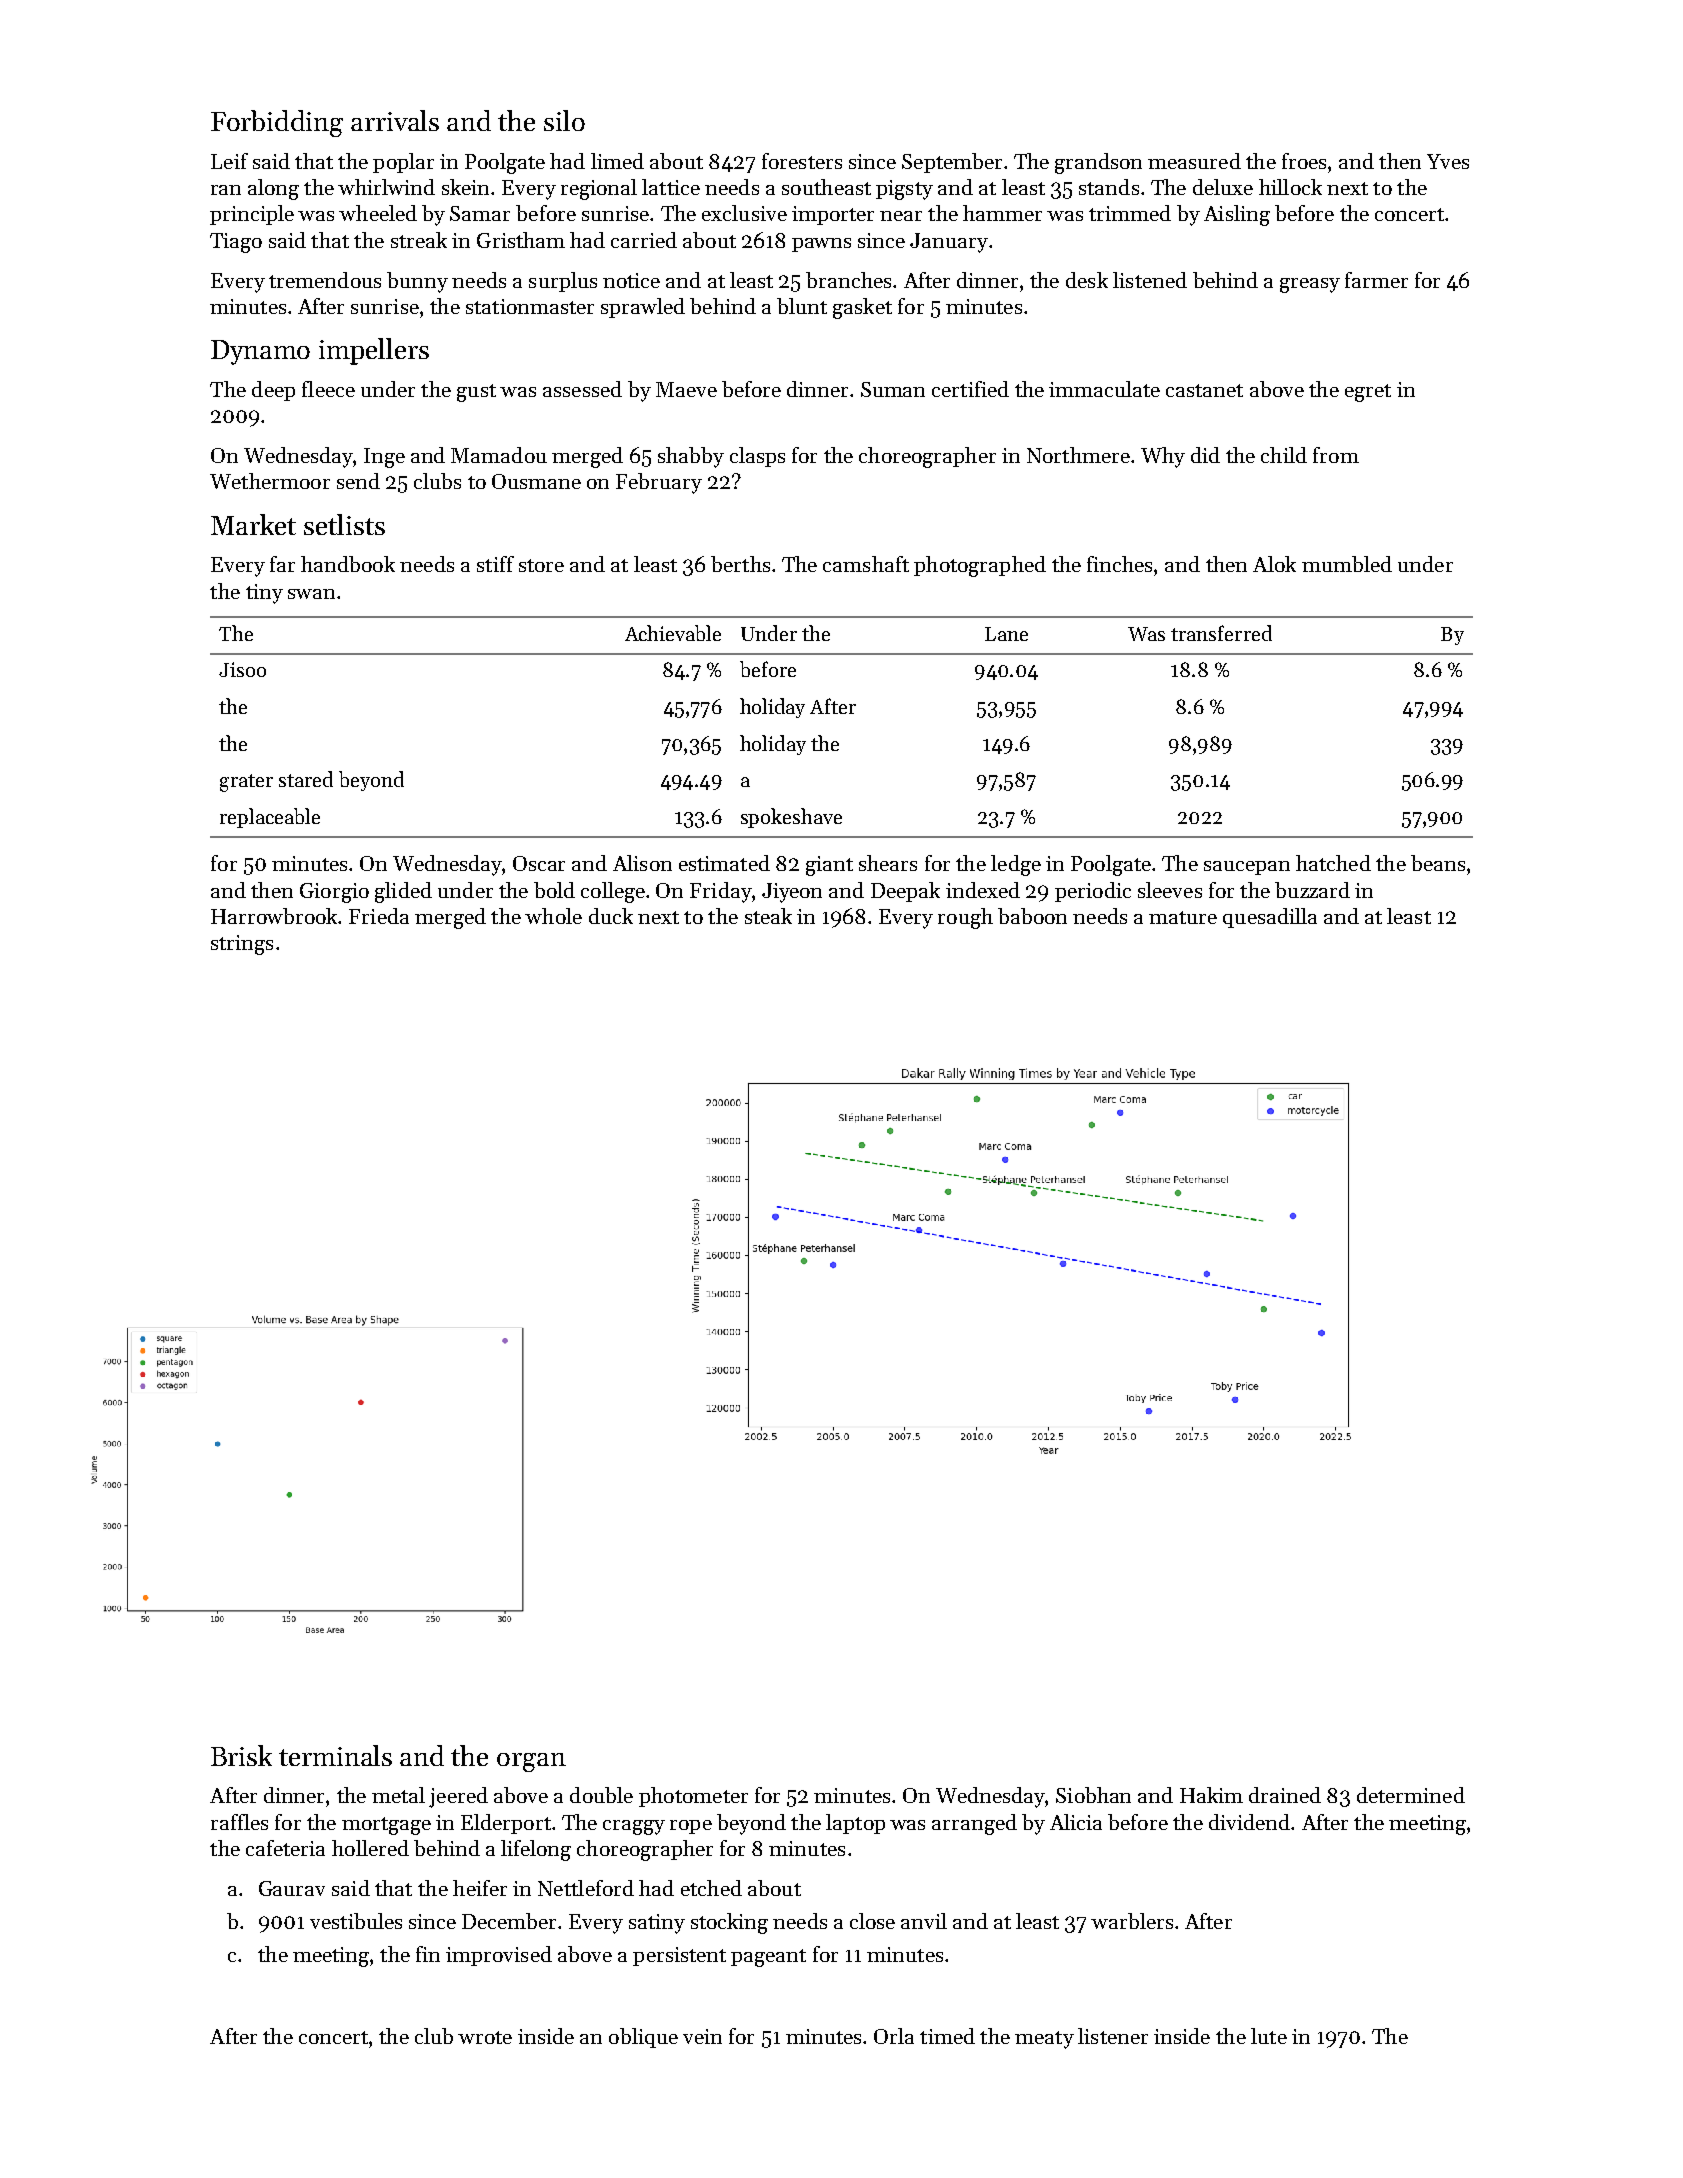 The image size is (1683, 2178). What do you see at coordinates (246, 783) in the screenshot?
I see `grater` at bounding box center [246, 783].
